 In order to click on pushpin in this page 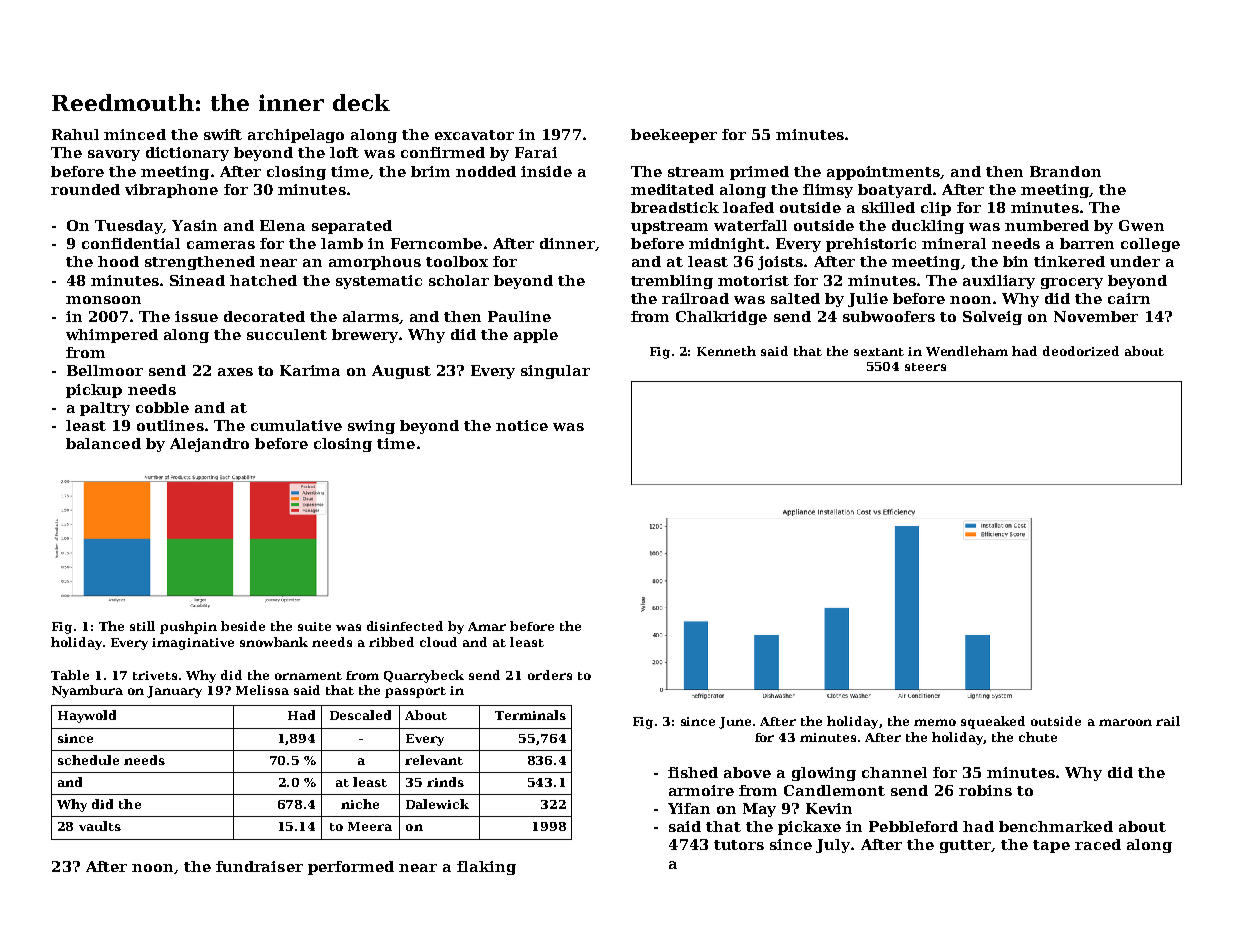, I will do `click(188, 627)`.
